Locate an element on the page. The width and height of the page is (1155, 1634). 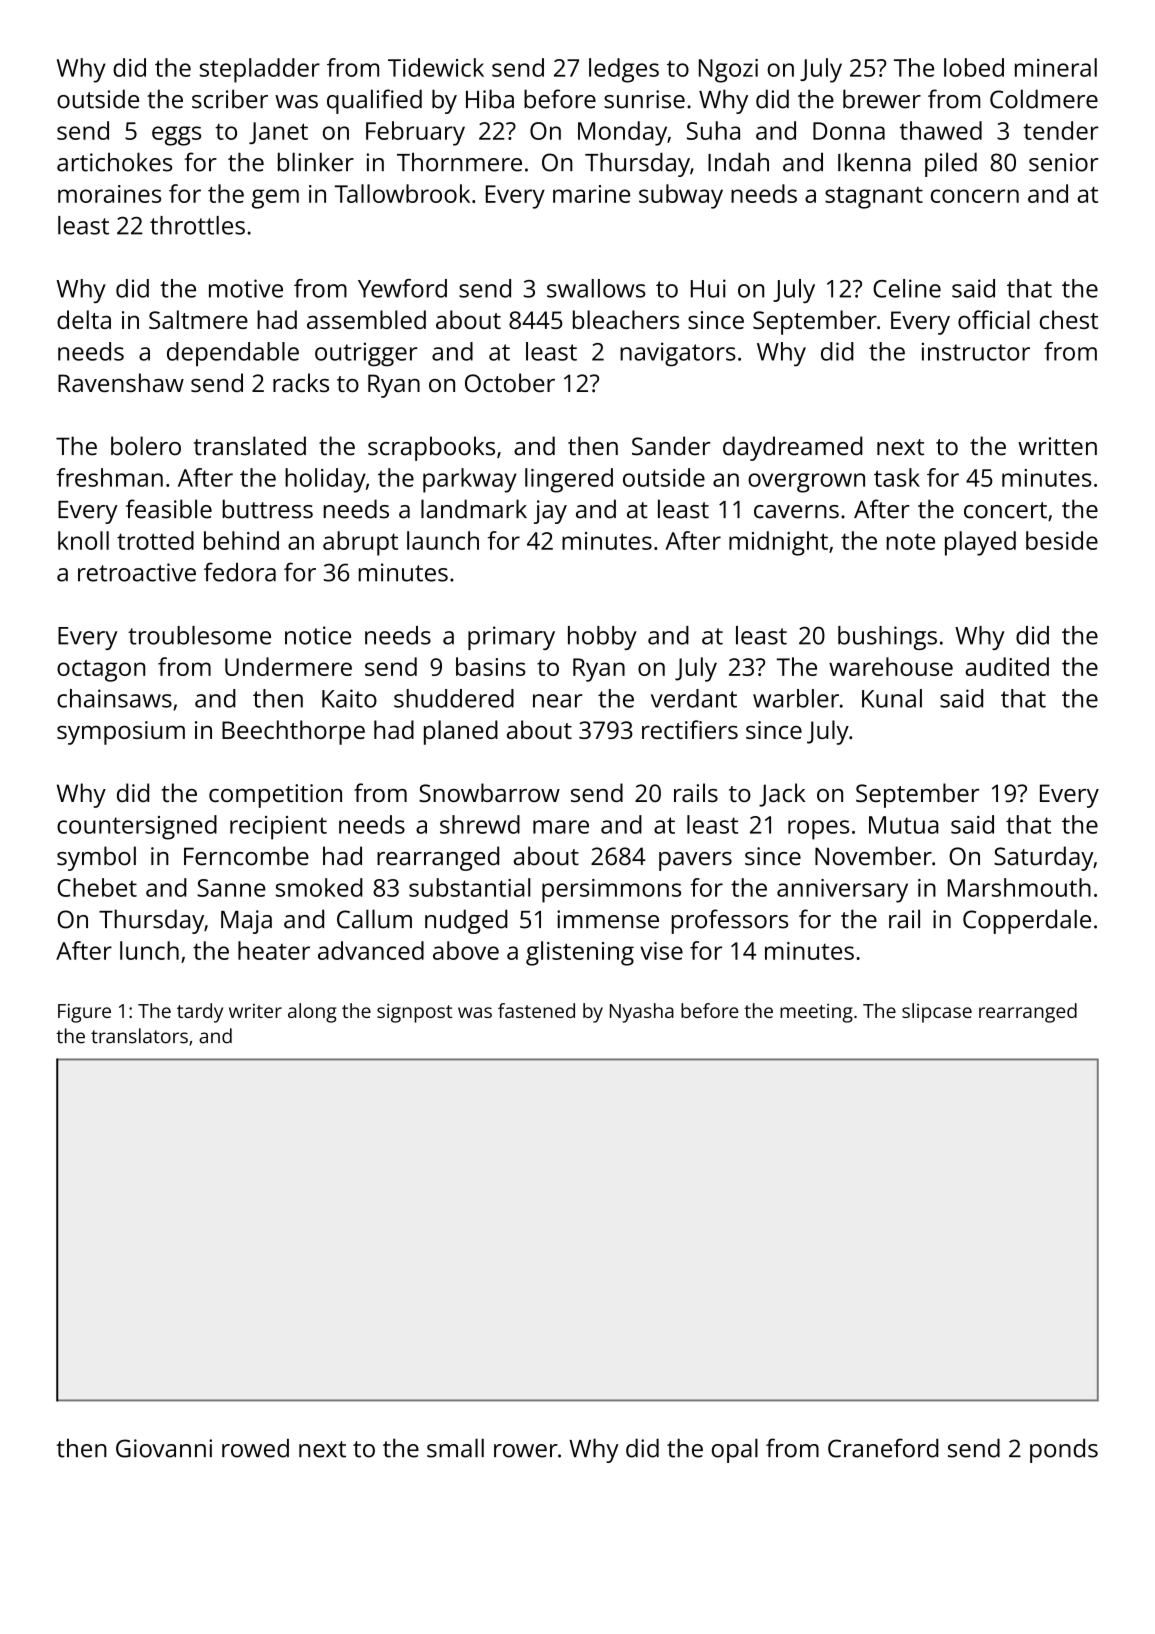
Donna is located at coordinates (849, 131).
